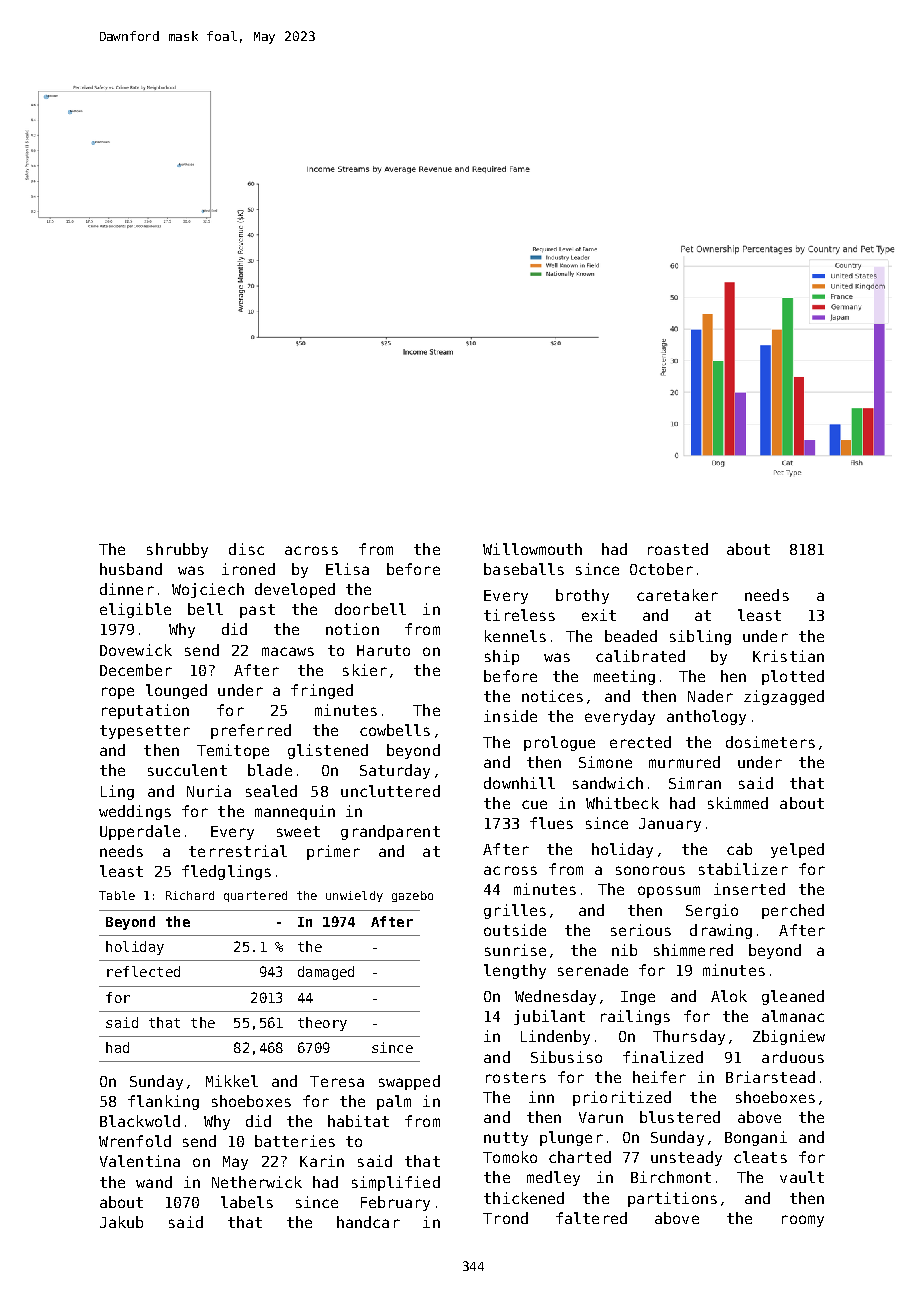  I want to click on Tomoko, so click(510, 1157).
